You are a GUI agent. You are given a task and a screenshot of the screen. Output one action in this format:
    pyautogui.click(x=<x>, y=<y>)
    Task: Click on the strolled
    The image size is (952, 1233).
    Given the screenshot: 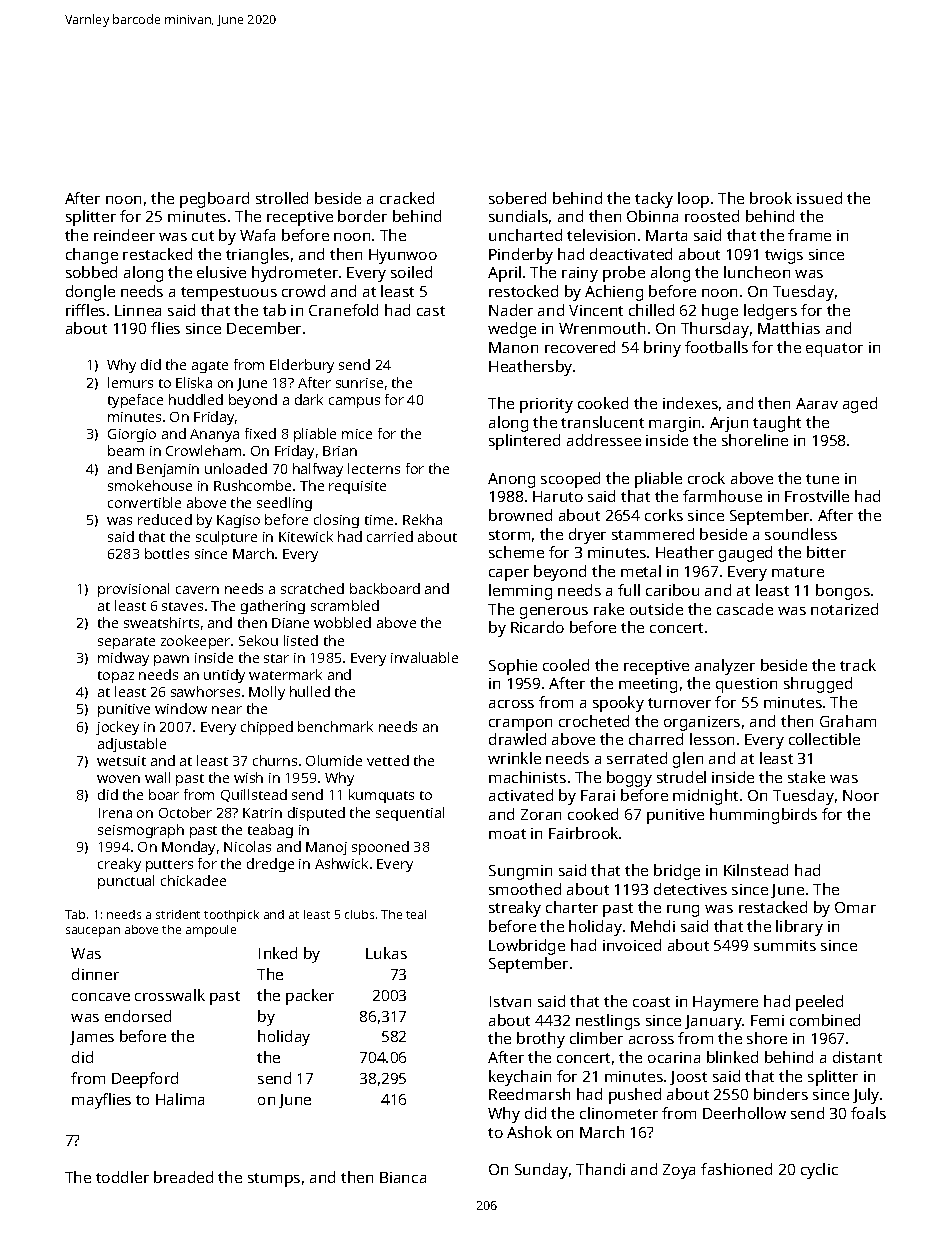 What is the action you would take?
    pyautogui.click(x=282, y=198)
